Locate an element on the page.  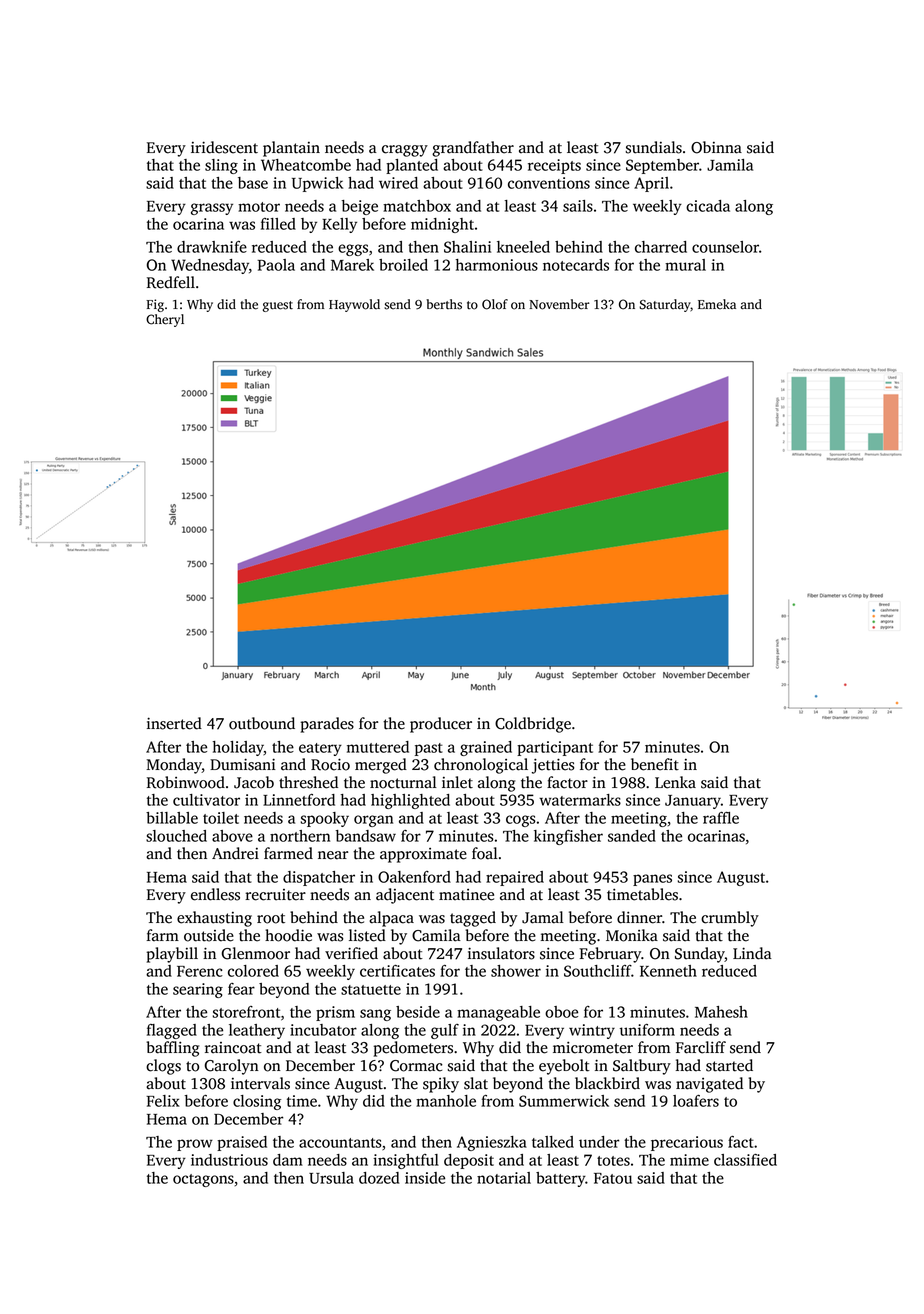
outbound is located at coordinates (262, 723).
